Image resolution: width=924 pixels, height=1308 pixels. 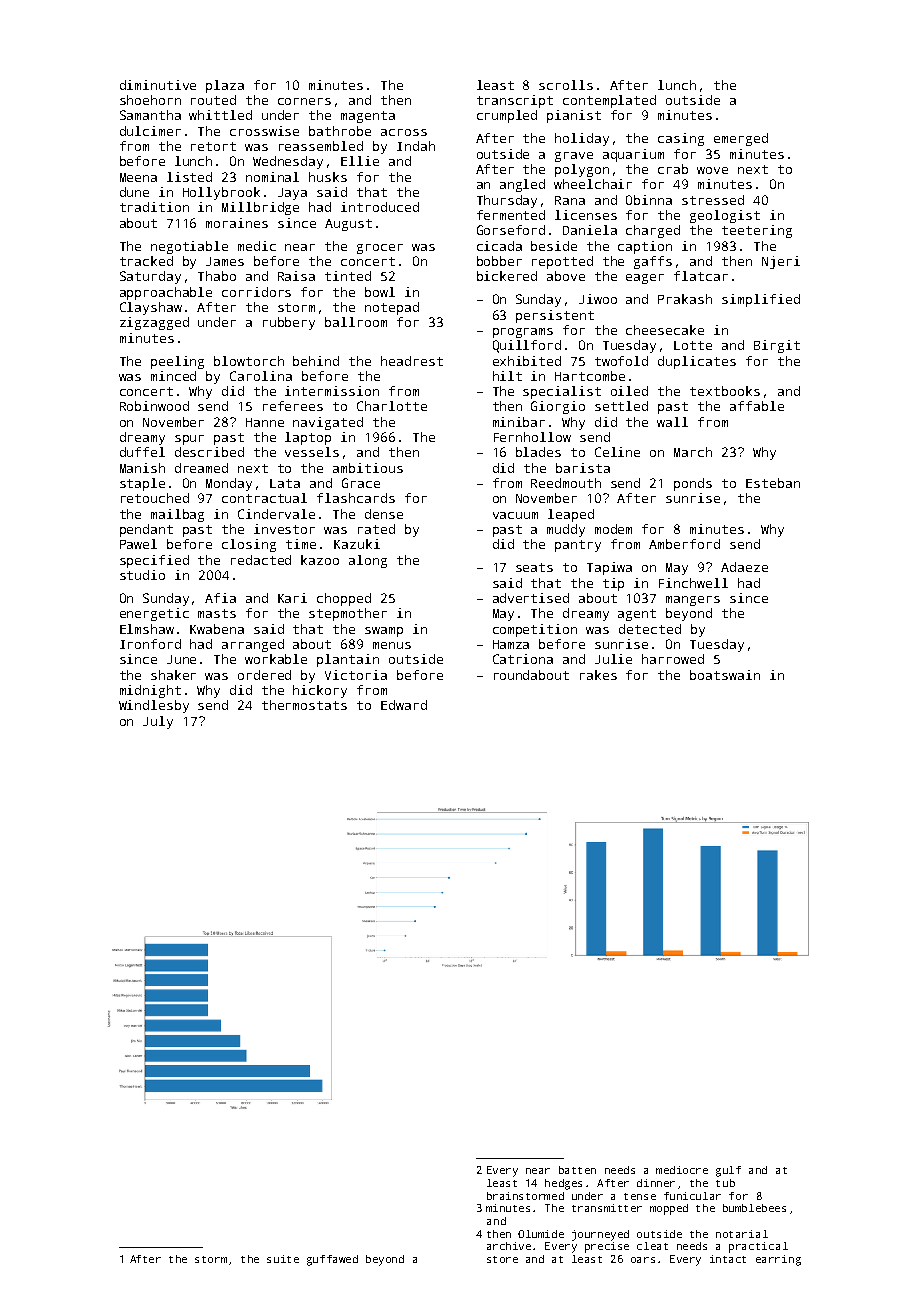 What do you see at coordinates (598, 675) in the document?
I see `rakes` at bounding box center [598, 675].
